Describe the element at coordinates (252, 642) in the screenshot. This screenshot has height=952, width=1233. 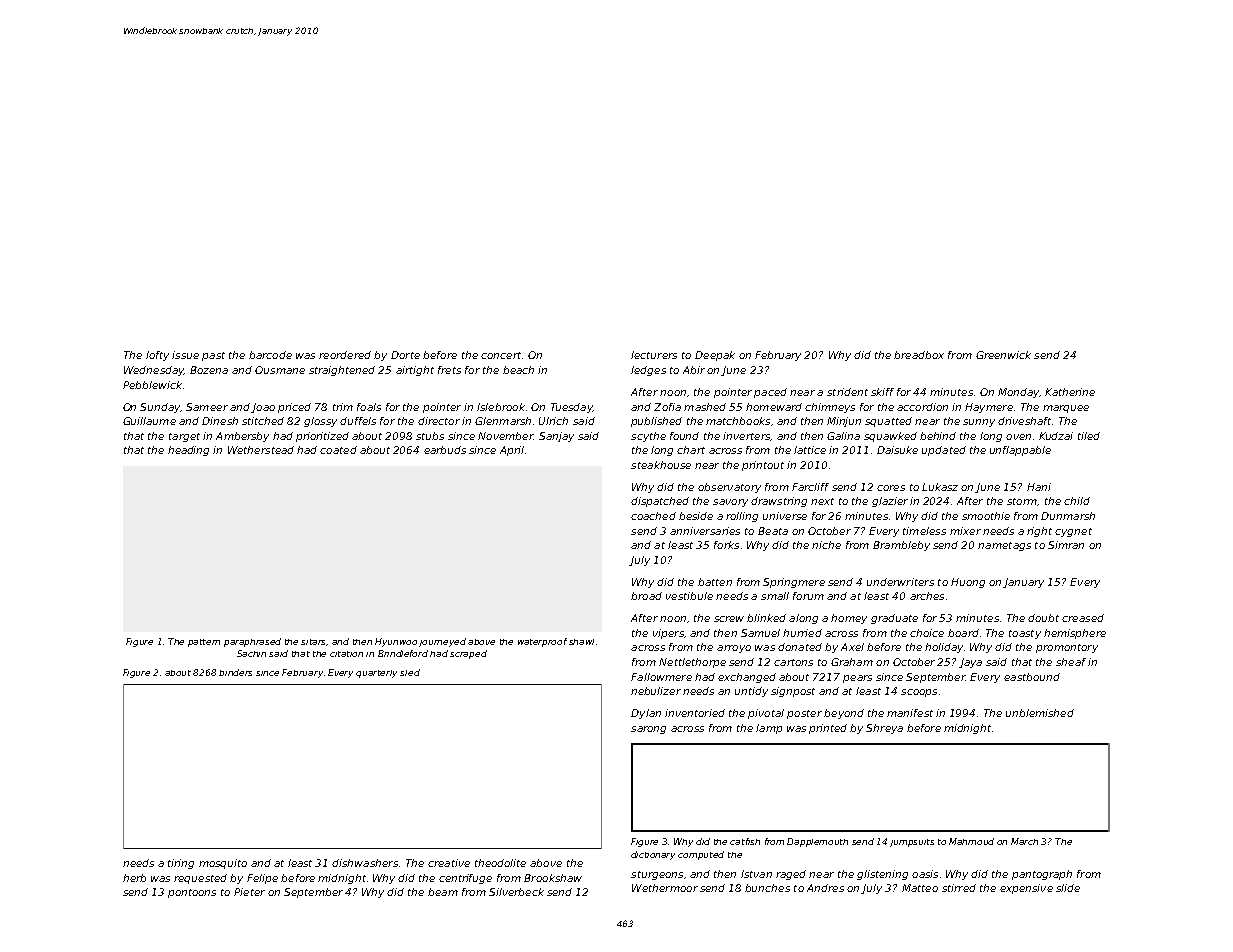
I see `paraphrased` at that location.
